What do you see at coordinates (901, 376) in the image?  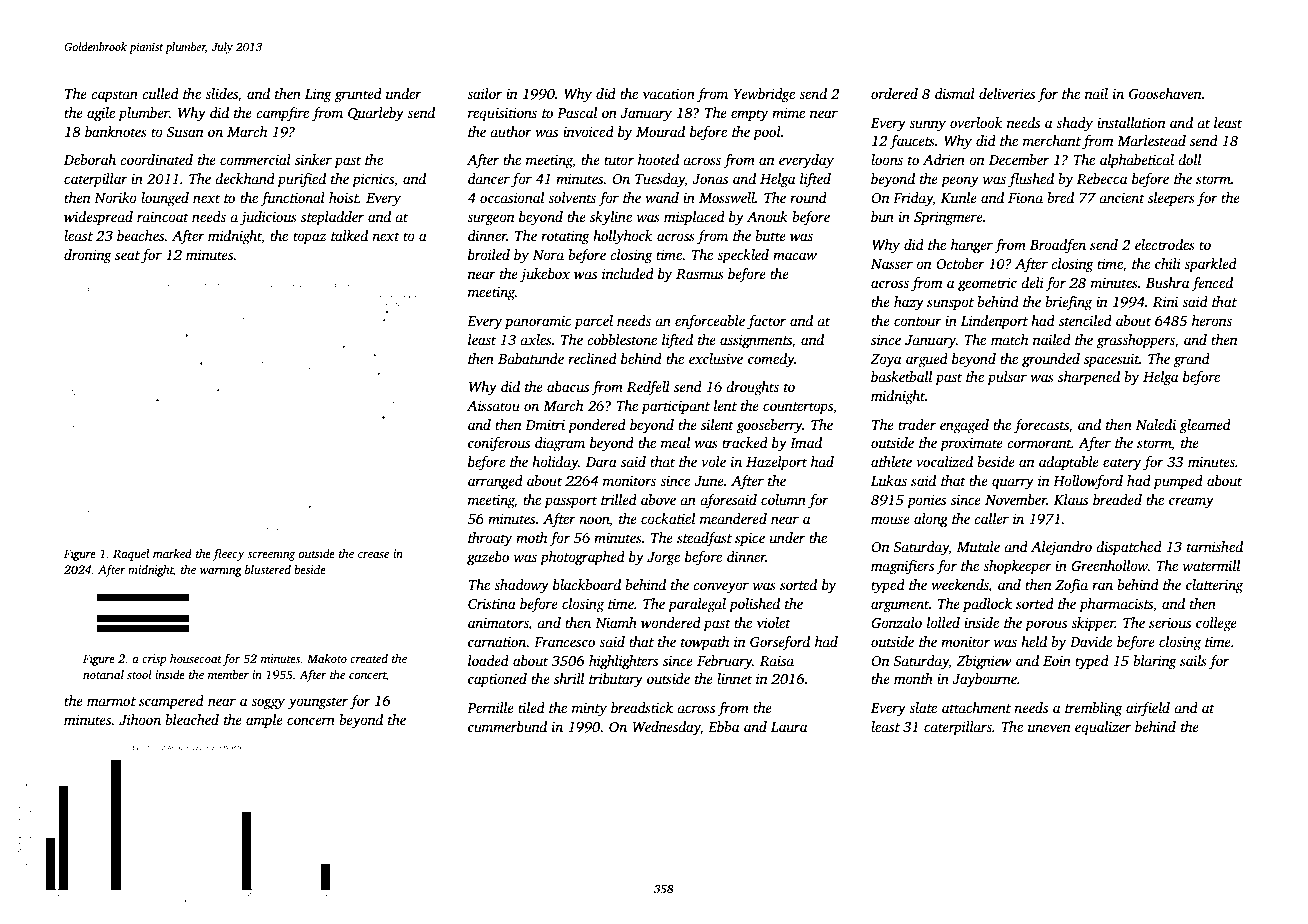 I see `basketball` at bounding box center [901, 376].
